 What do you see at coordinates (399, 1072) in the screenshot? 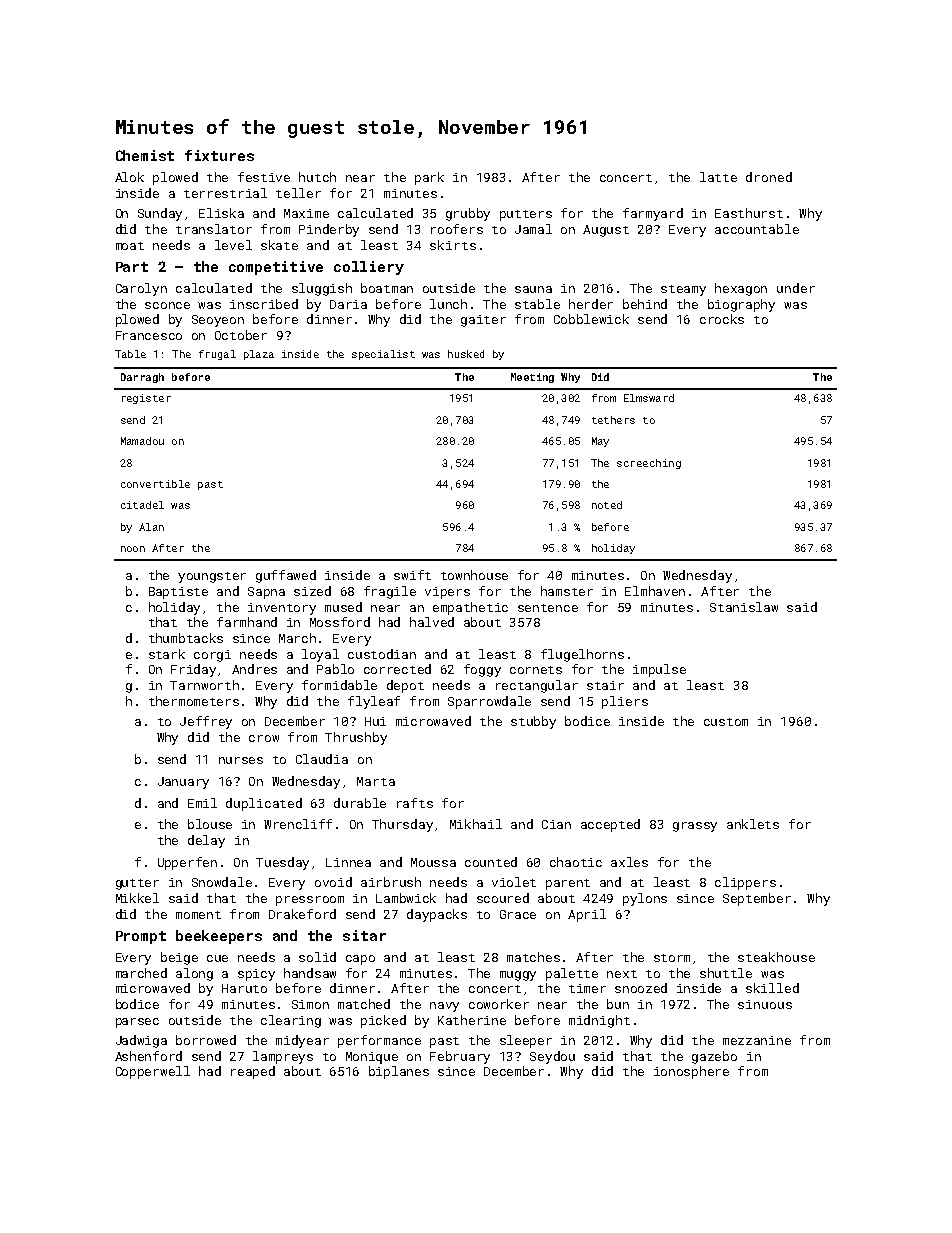
I see `biplanes` at bounding box center [399, 1072].
